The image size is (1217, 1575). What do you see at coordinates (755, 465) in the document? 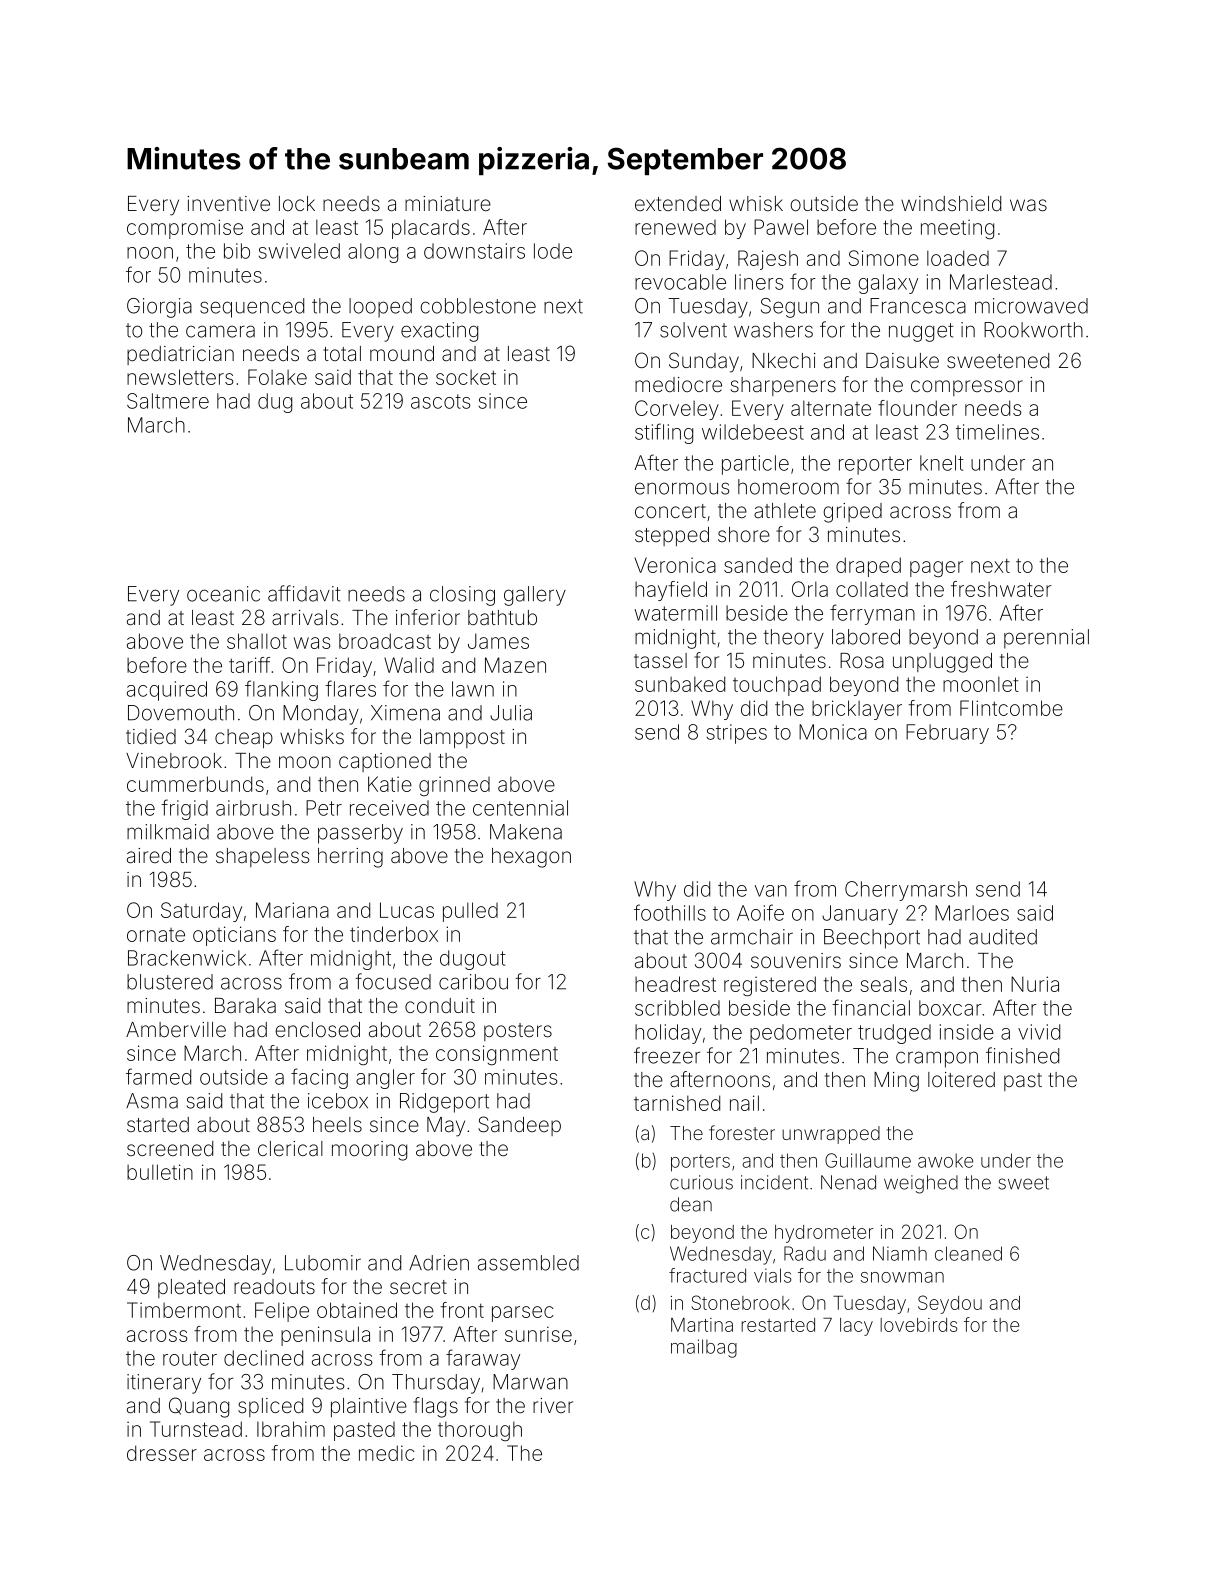
I see `particle` at bounding box center [755, 465].
